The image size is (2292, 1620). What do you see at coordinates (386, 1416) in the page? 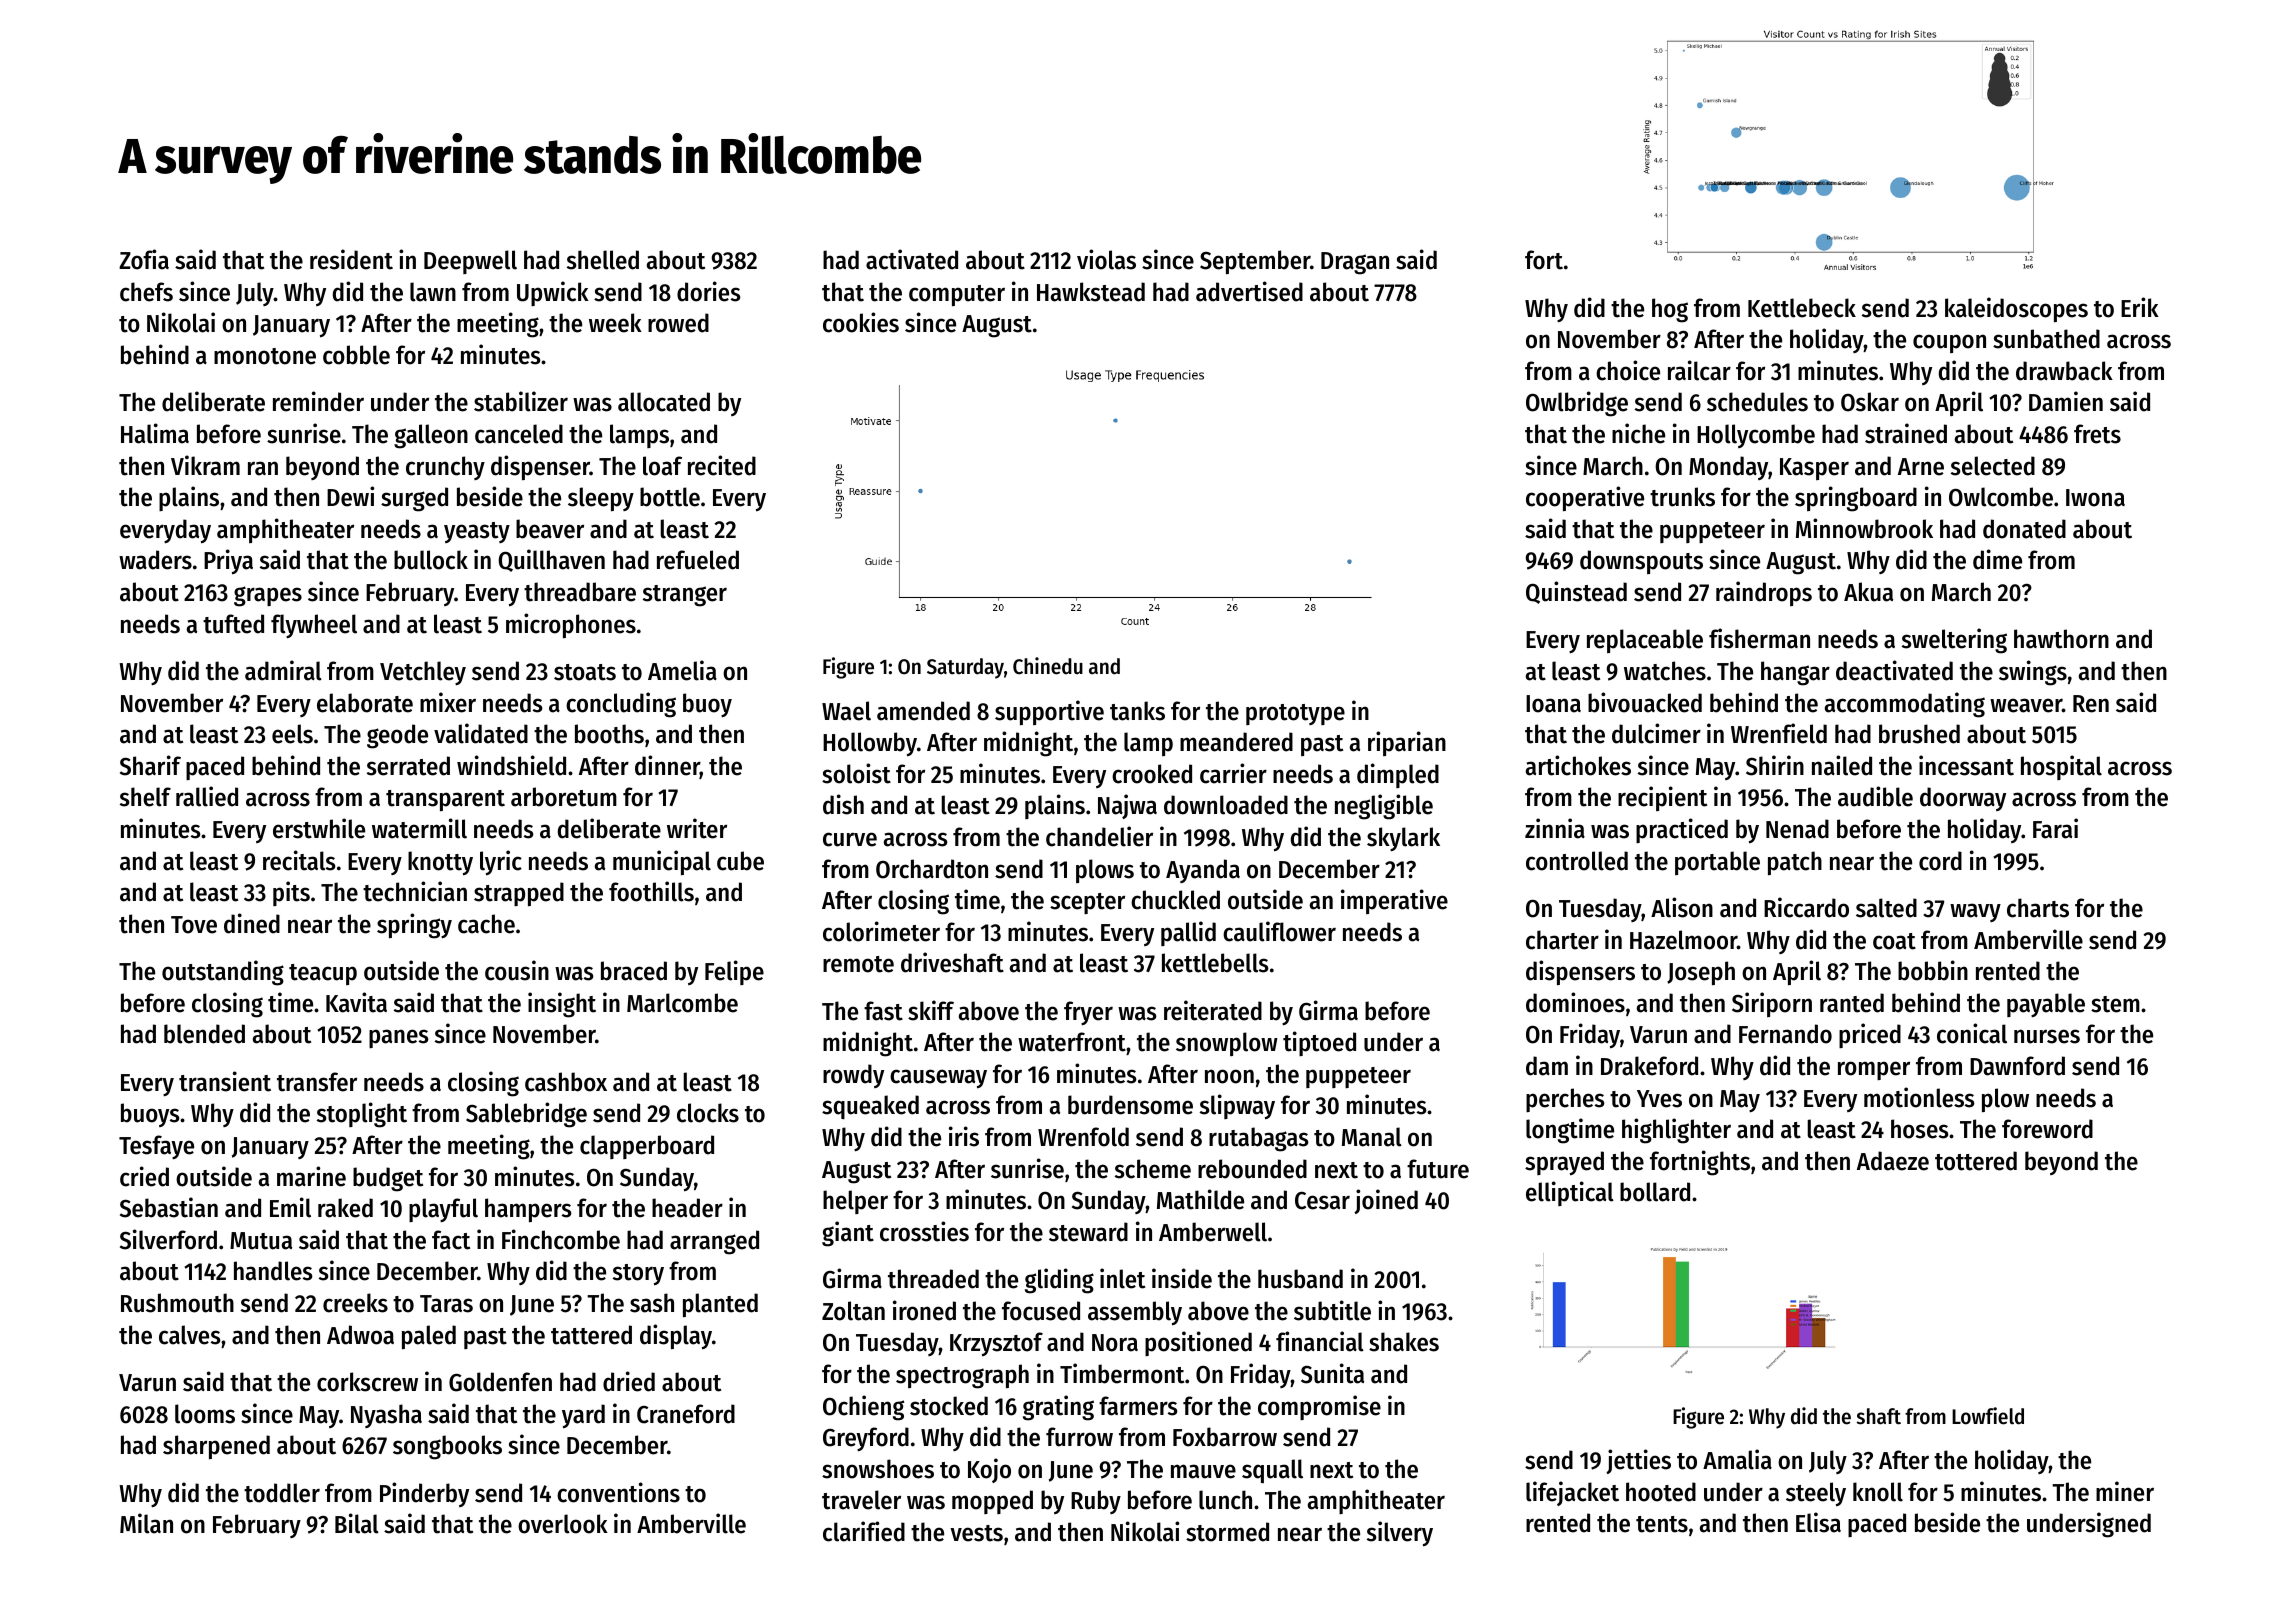
I see `Nyasha` at bounding box center [386, 1416].
